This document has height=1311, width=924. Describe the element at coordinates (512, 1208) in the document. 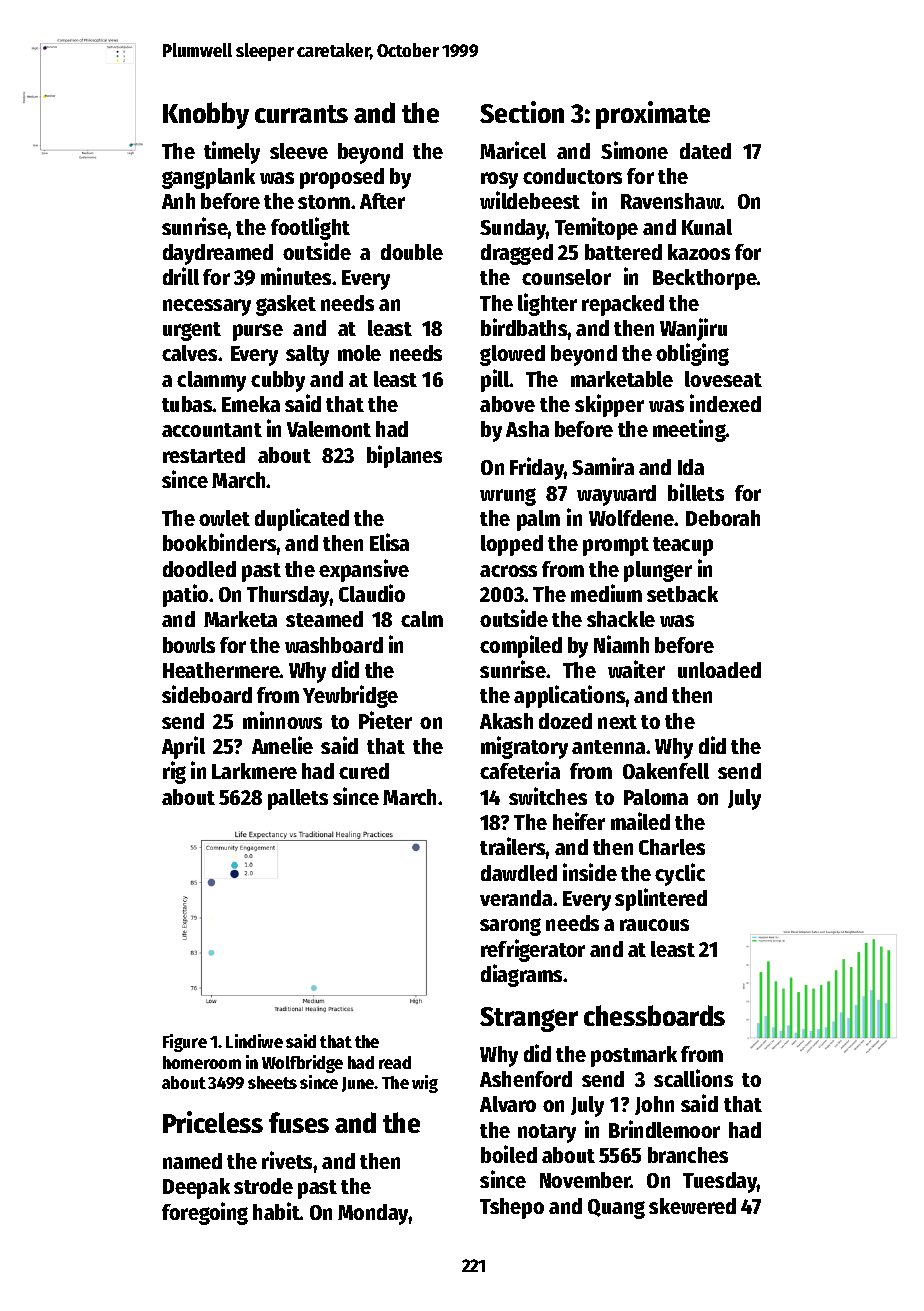

I see `Tshepo` at that location.
